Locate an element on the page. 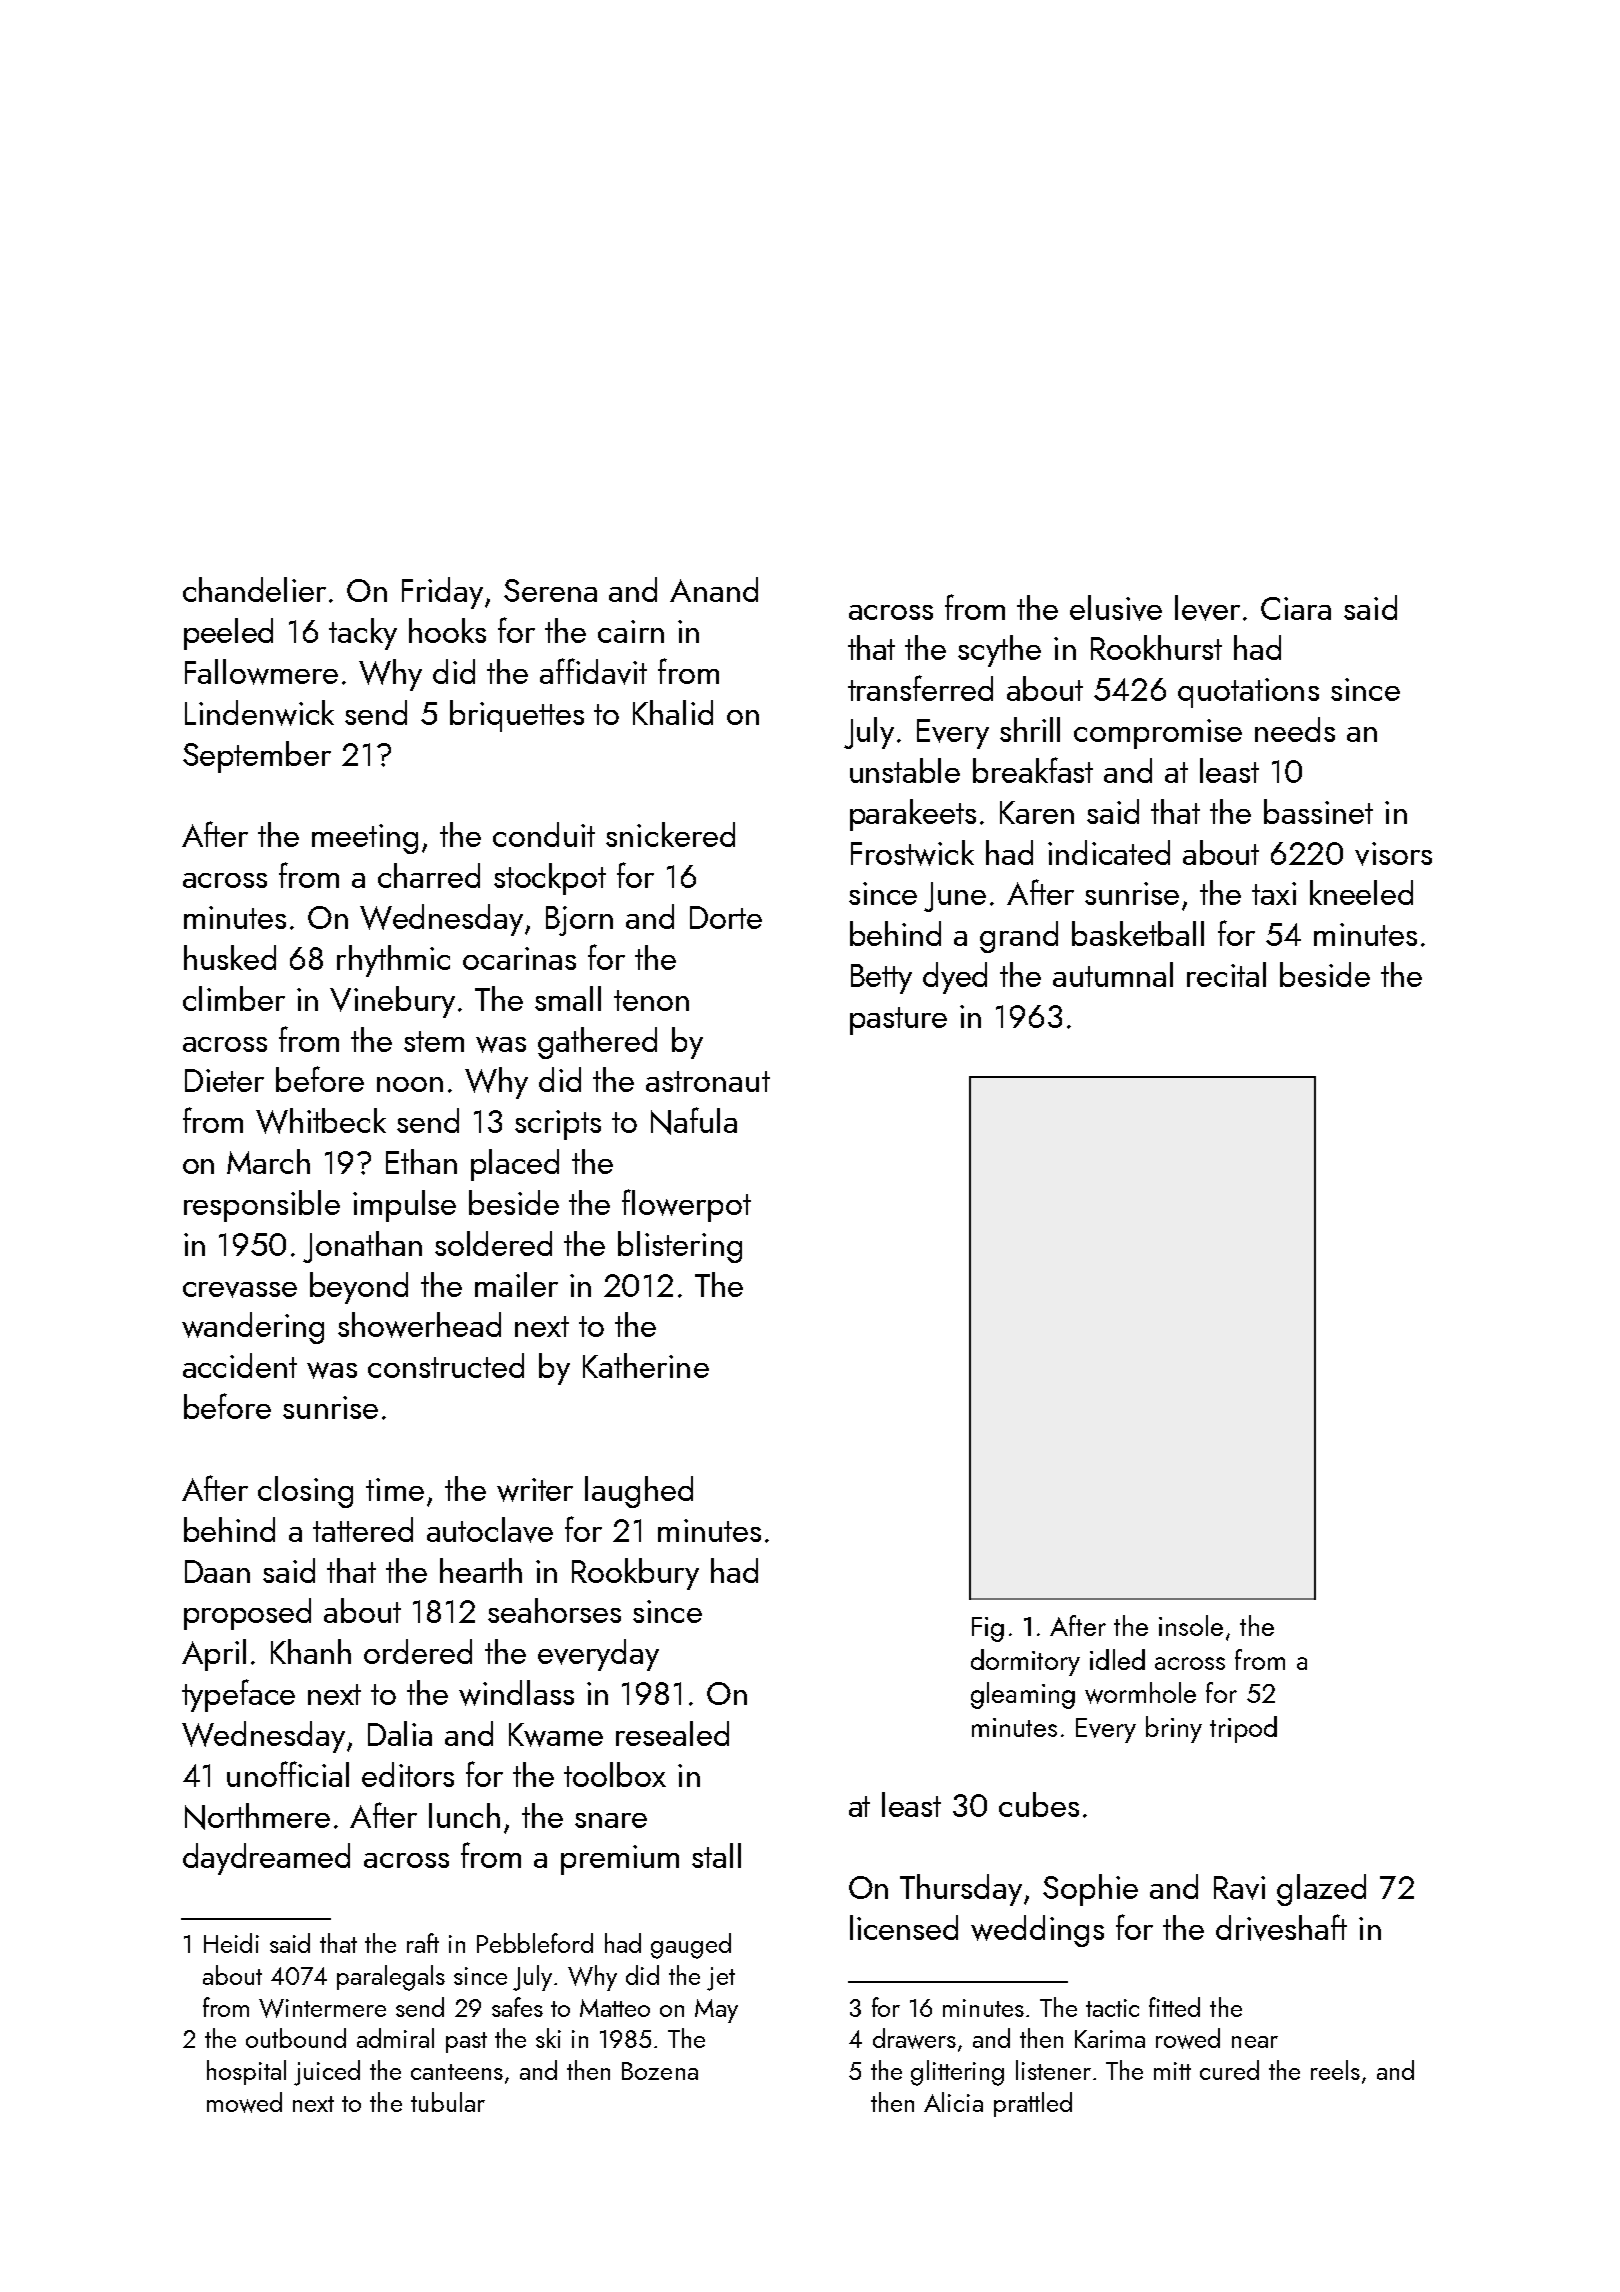  accident is located at coordinates (240, 1365).
